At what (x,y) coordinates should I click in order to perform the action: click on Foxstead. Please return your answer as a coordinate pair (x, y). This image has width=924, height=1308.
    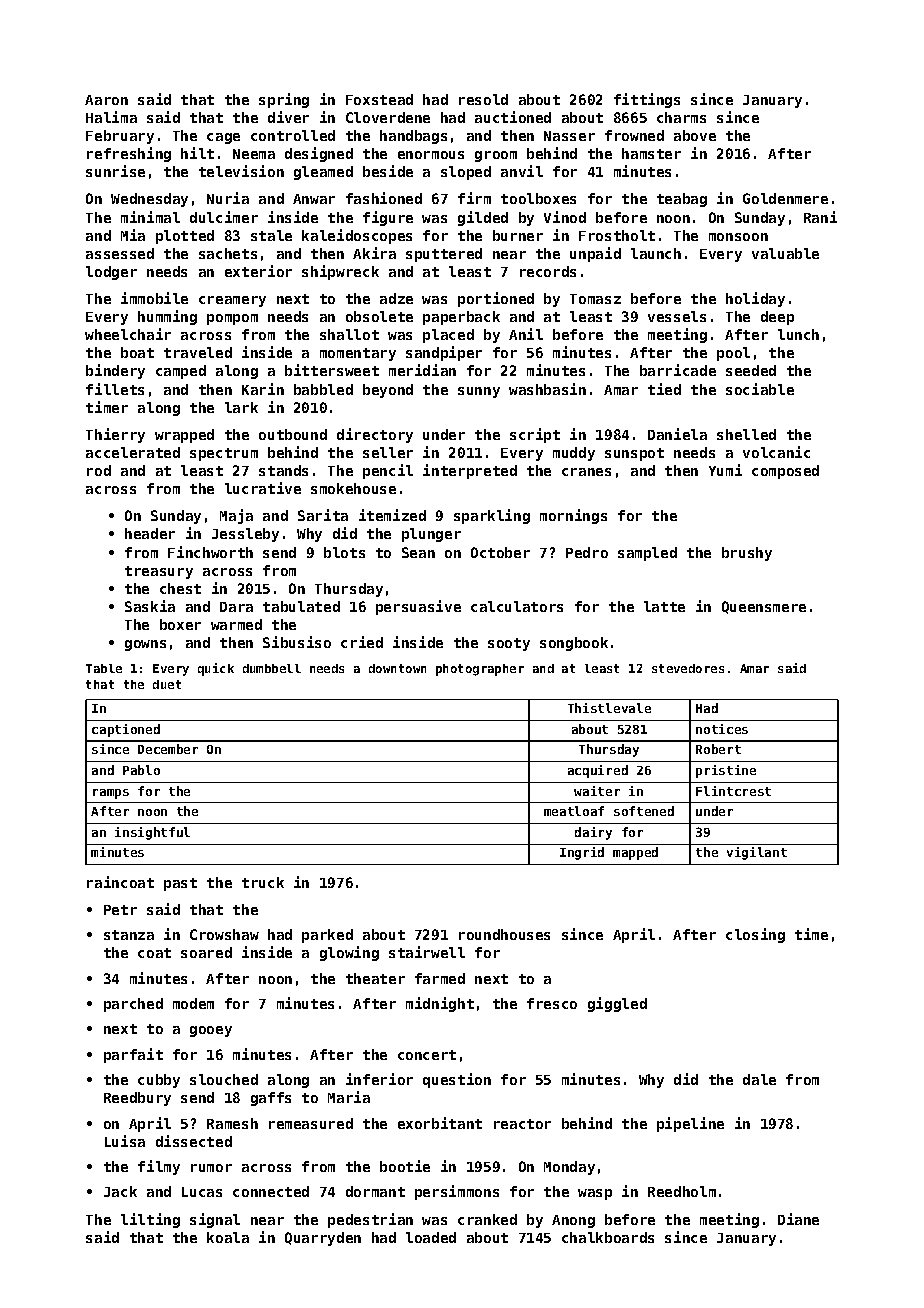
    Looking at the image, I should click on (379, 99).
